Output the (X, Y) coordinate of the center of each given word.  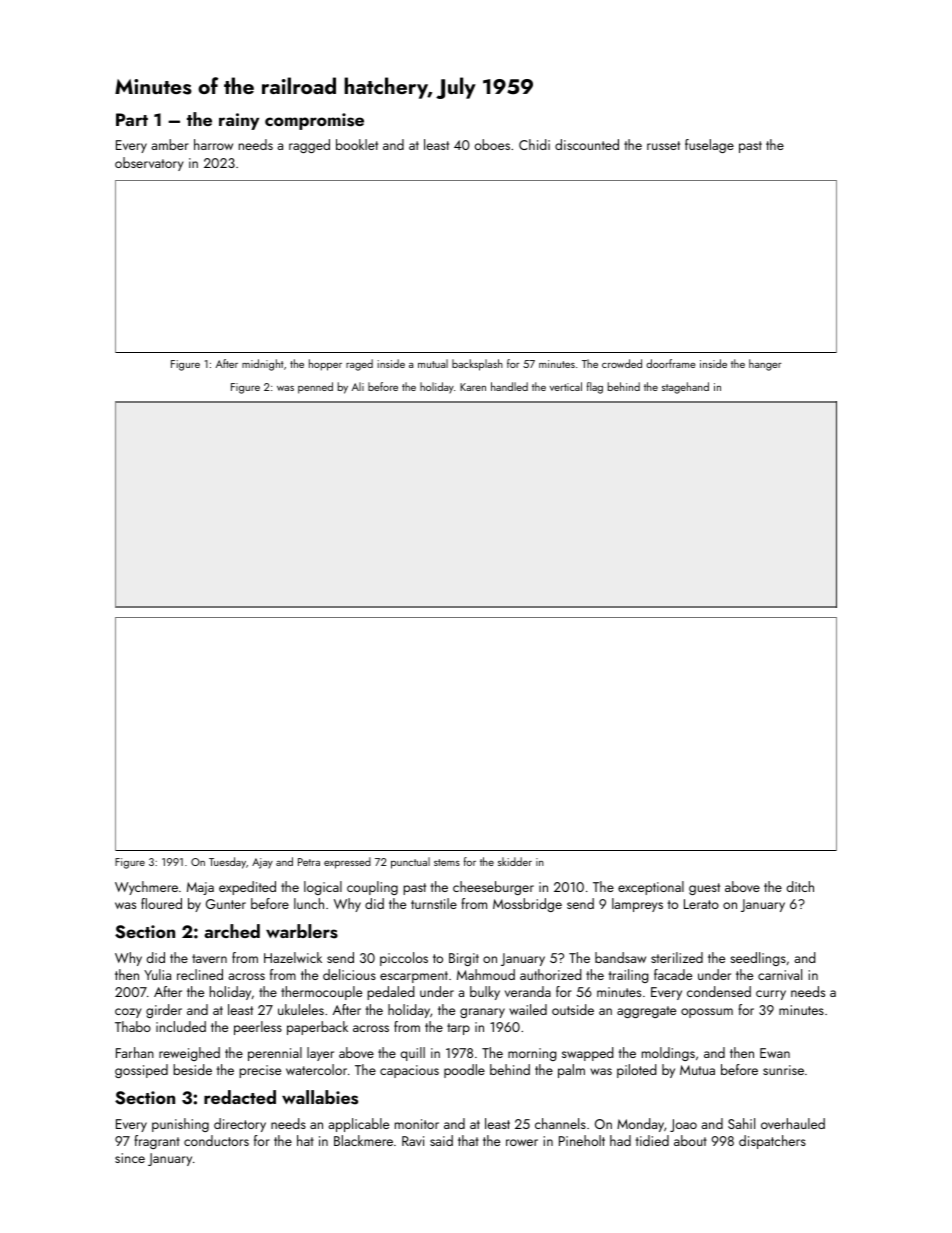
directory (240, 1125)
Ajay (262, 863)
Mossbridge (527, 905)
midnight (263, 365)
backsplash (477, 365)
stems (447, 862)
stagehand (685, 388)
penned (315, 388)
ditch (800, 886)
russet (663, 145)
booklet (357, 144)
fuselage (709, 146)
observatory (149, 164)
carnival (780, 974)
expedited (247, 888)
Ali (358, 386)
